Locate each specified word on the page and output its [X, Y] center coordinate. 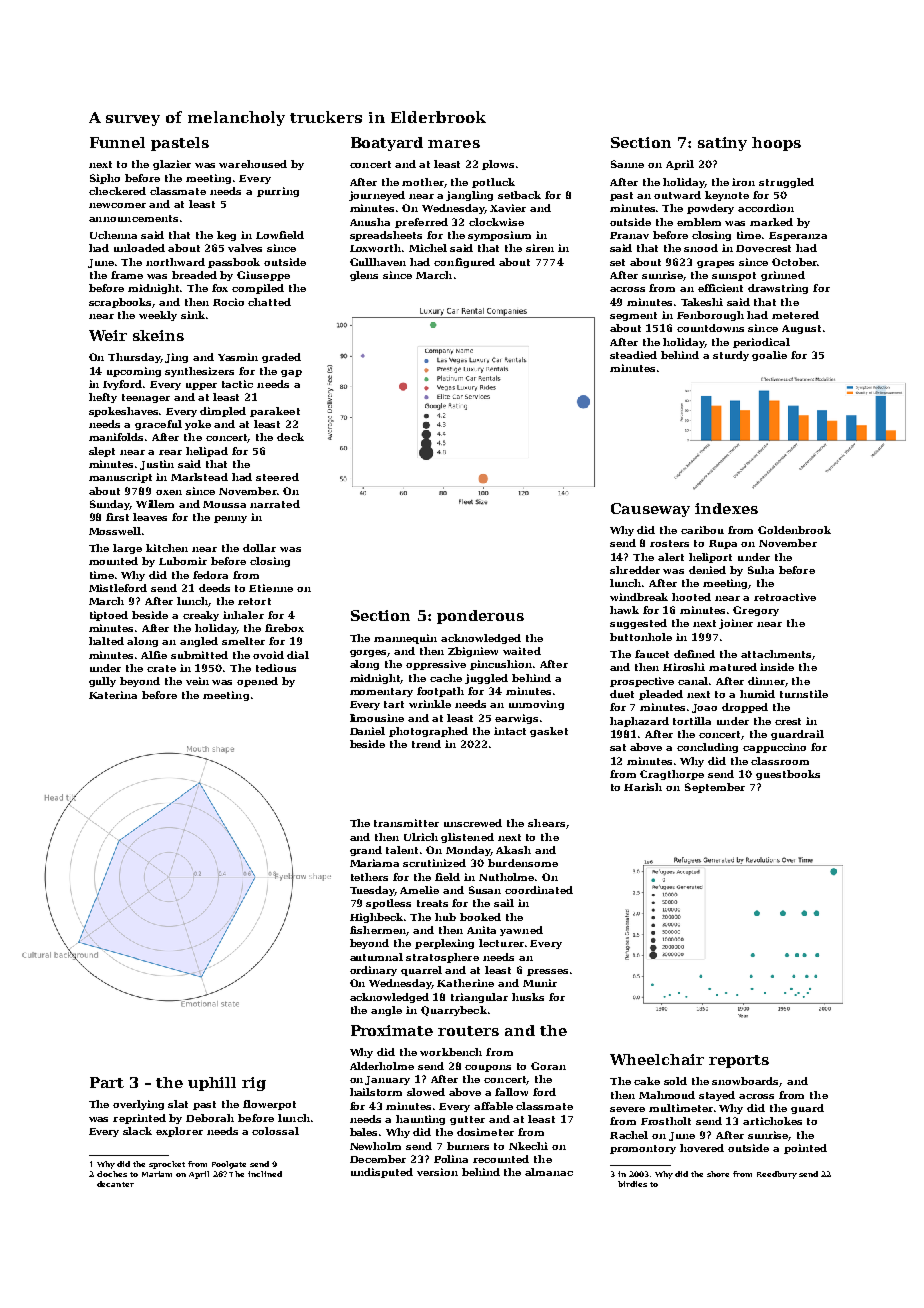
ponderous [480, 617]
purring [278, 192]
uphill [212, 1084]
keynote [727, 196]
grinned [783, 276]
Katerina [113, 695]
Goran [548, 1066]
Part [107, 1082]
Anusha [370, 222]
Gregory [756, 611]
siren [540, 248]
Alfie [154, 655]
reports [739, 1061]
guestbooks [788, 775]
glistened [467, 838]
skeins [158, 335]
